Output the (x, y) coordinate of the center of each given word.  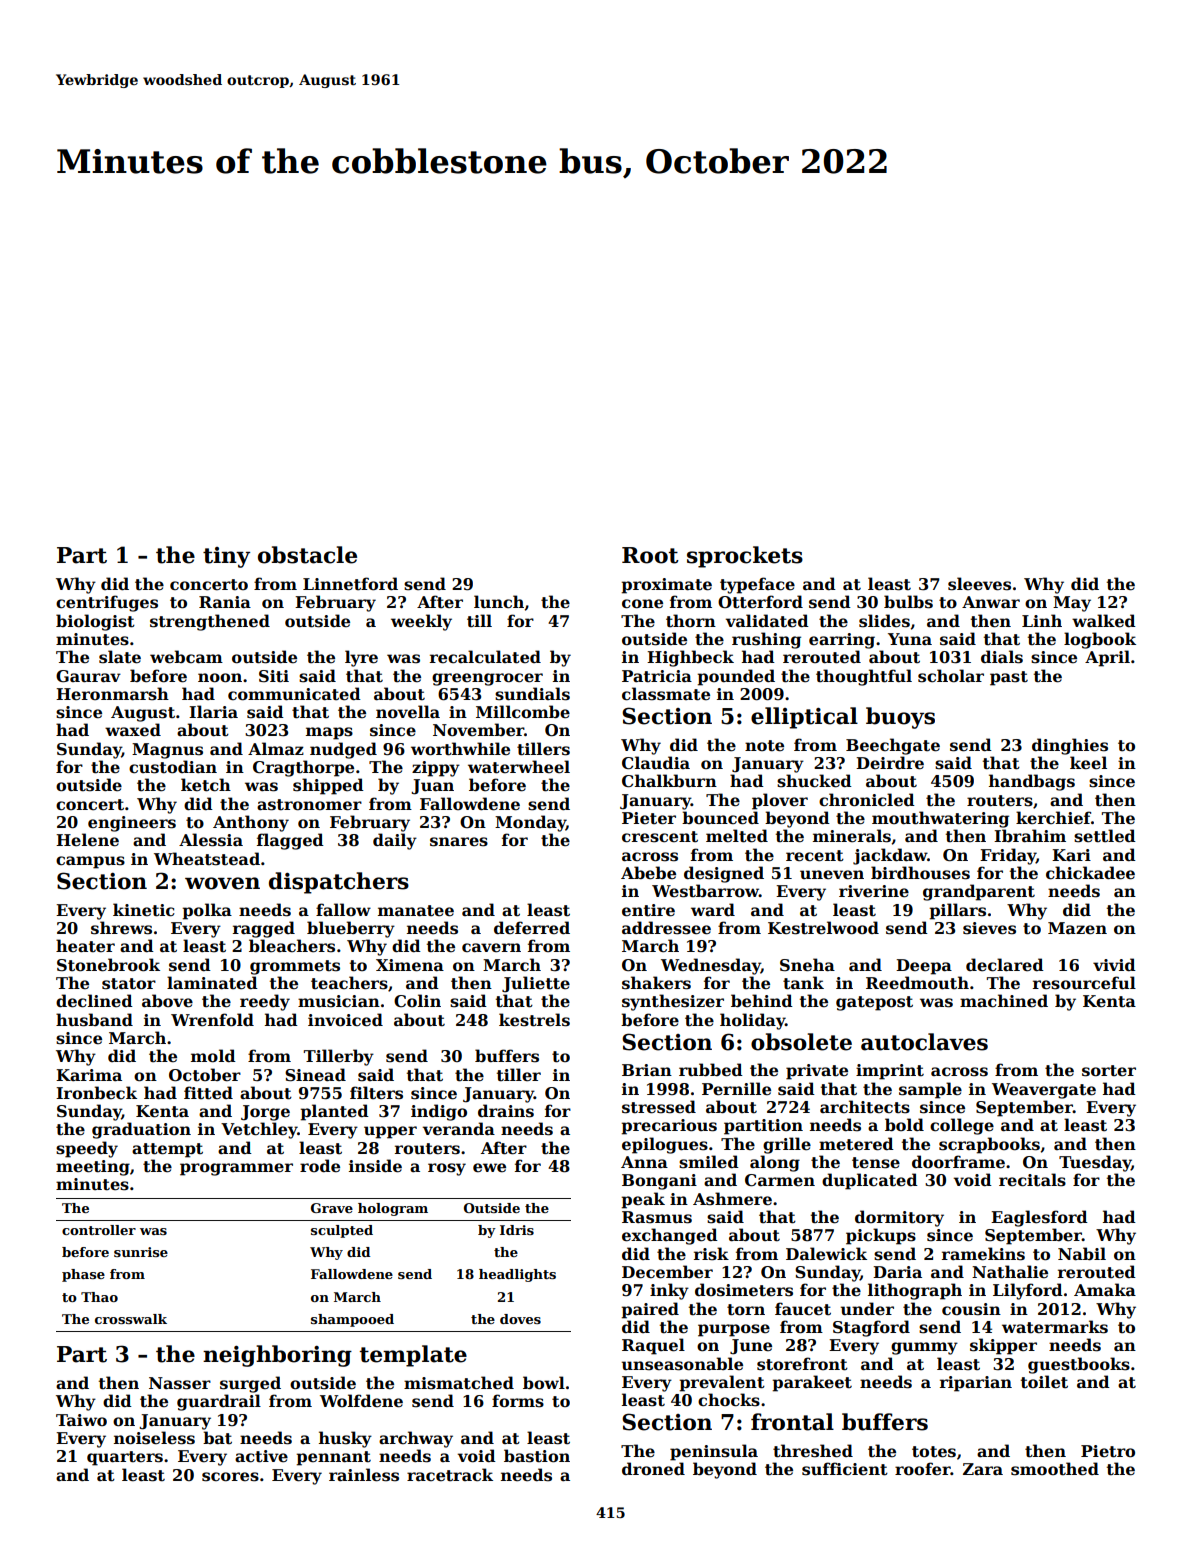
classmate (666, 694)
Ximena (410, 965)
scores (230, 1477)
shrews (121, 928)
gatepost (874, 1003)
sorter (1109, 1071)
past (1009, 678)
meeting (93, 1168)
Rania (225, 602)
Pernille (736, 1089)
